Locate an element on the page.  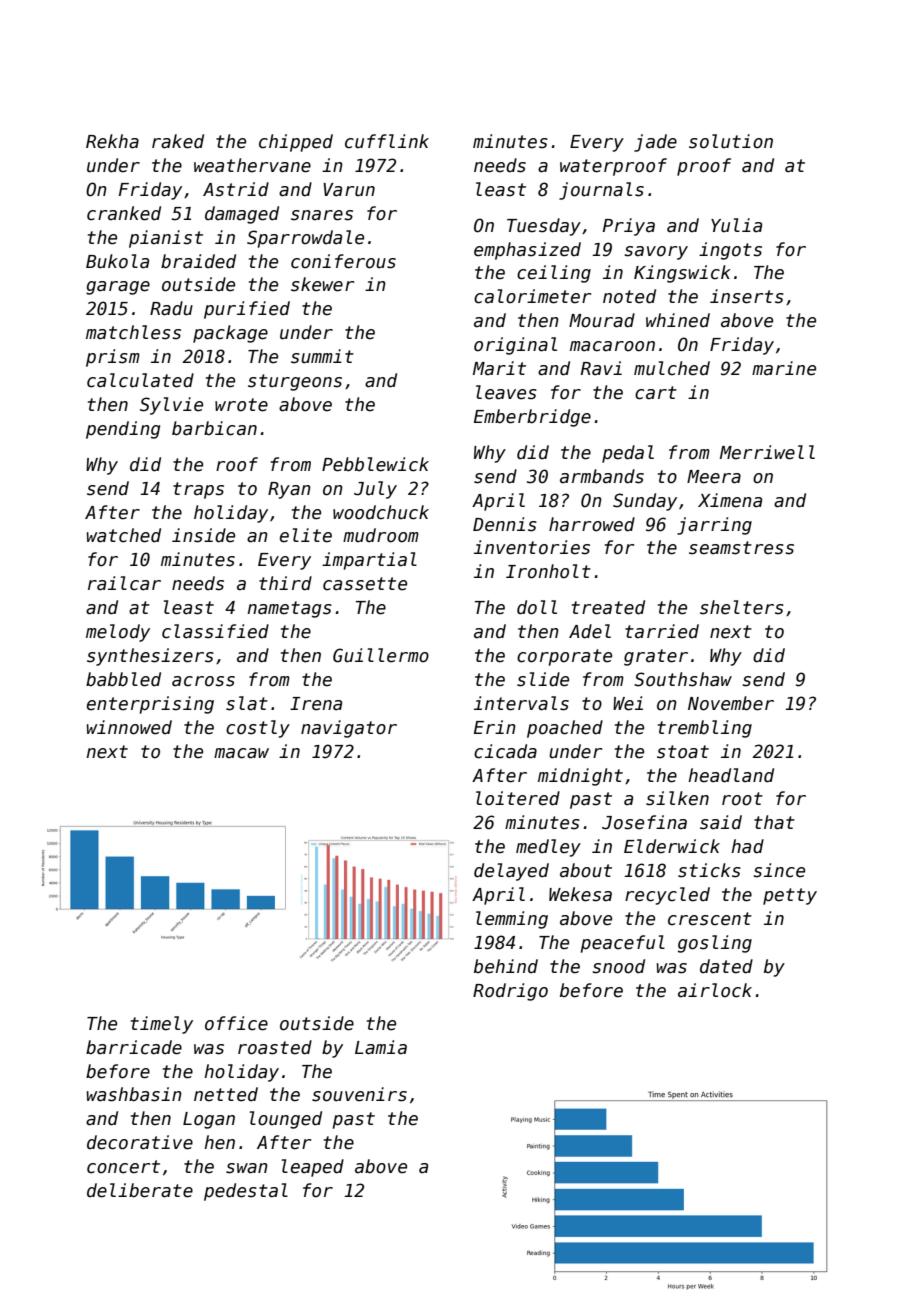
whined is located at coordinates (678, 320).
